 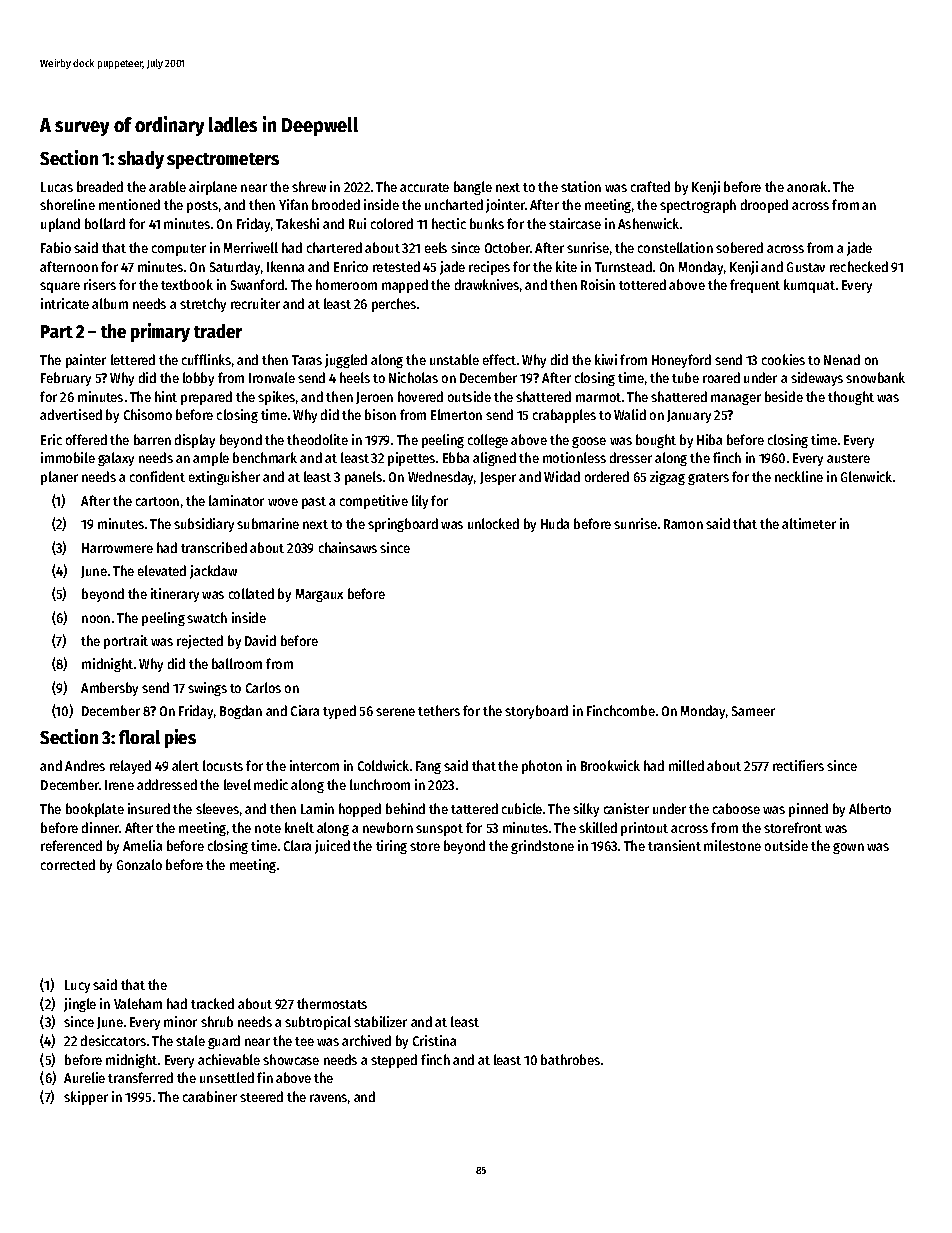 I want to click on photon, so click(x=542, y=767).
